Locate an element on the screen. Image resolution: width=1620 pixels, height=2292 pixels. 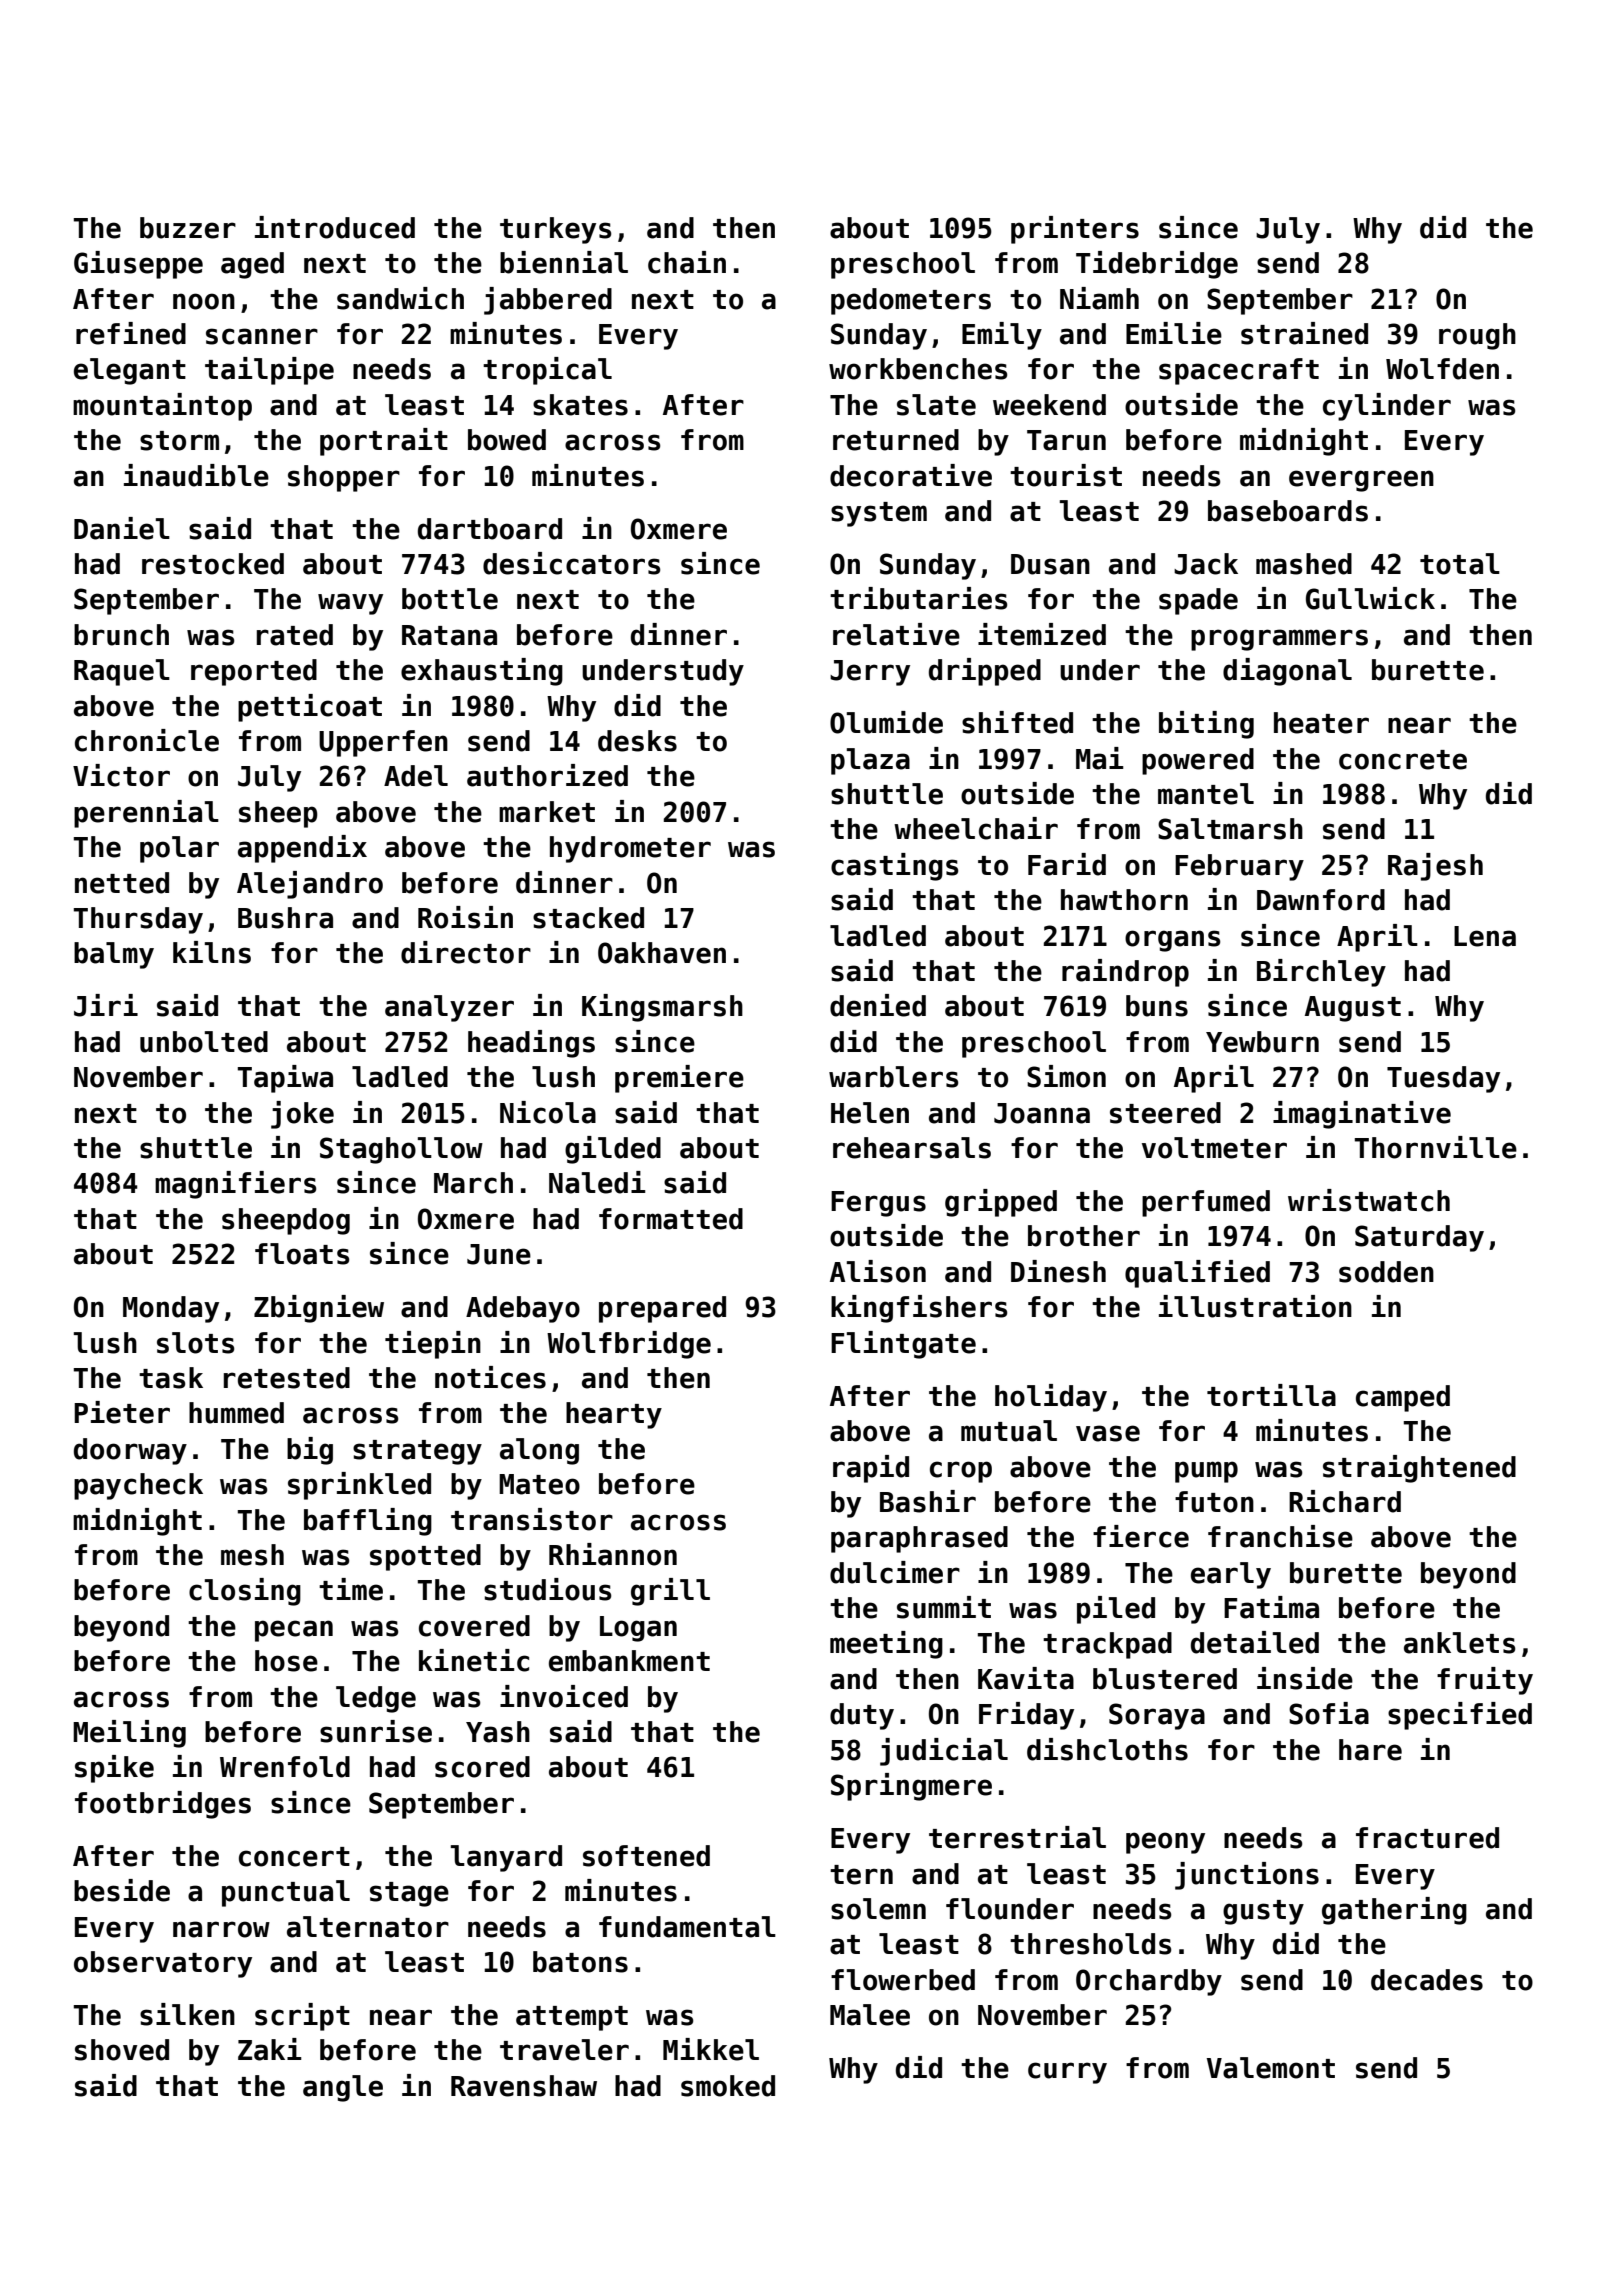
Dawnford is located at coordinates (1321, 900).
